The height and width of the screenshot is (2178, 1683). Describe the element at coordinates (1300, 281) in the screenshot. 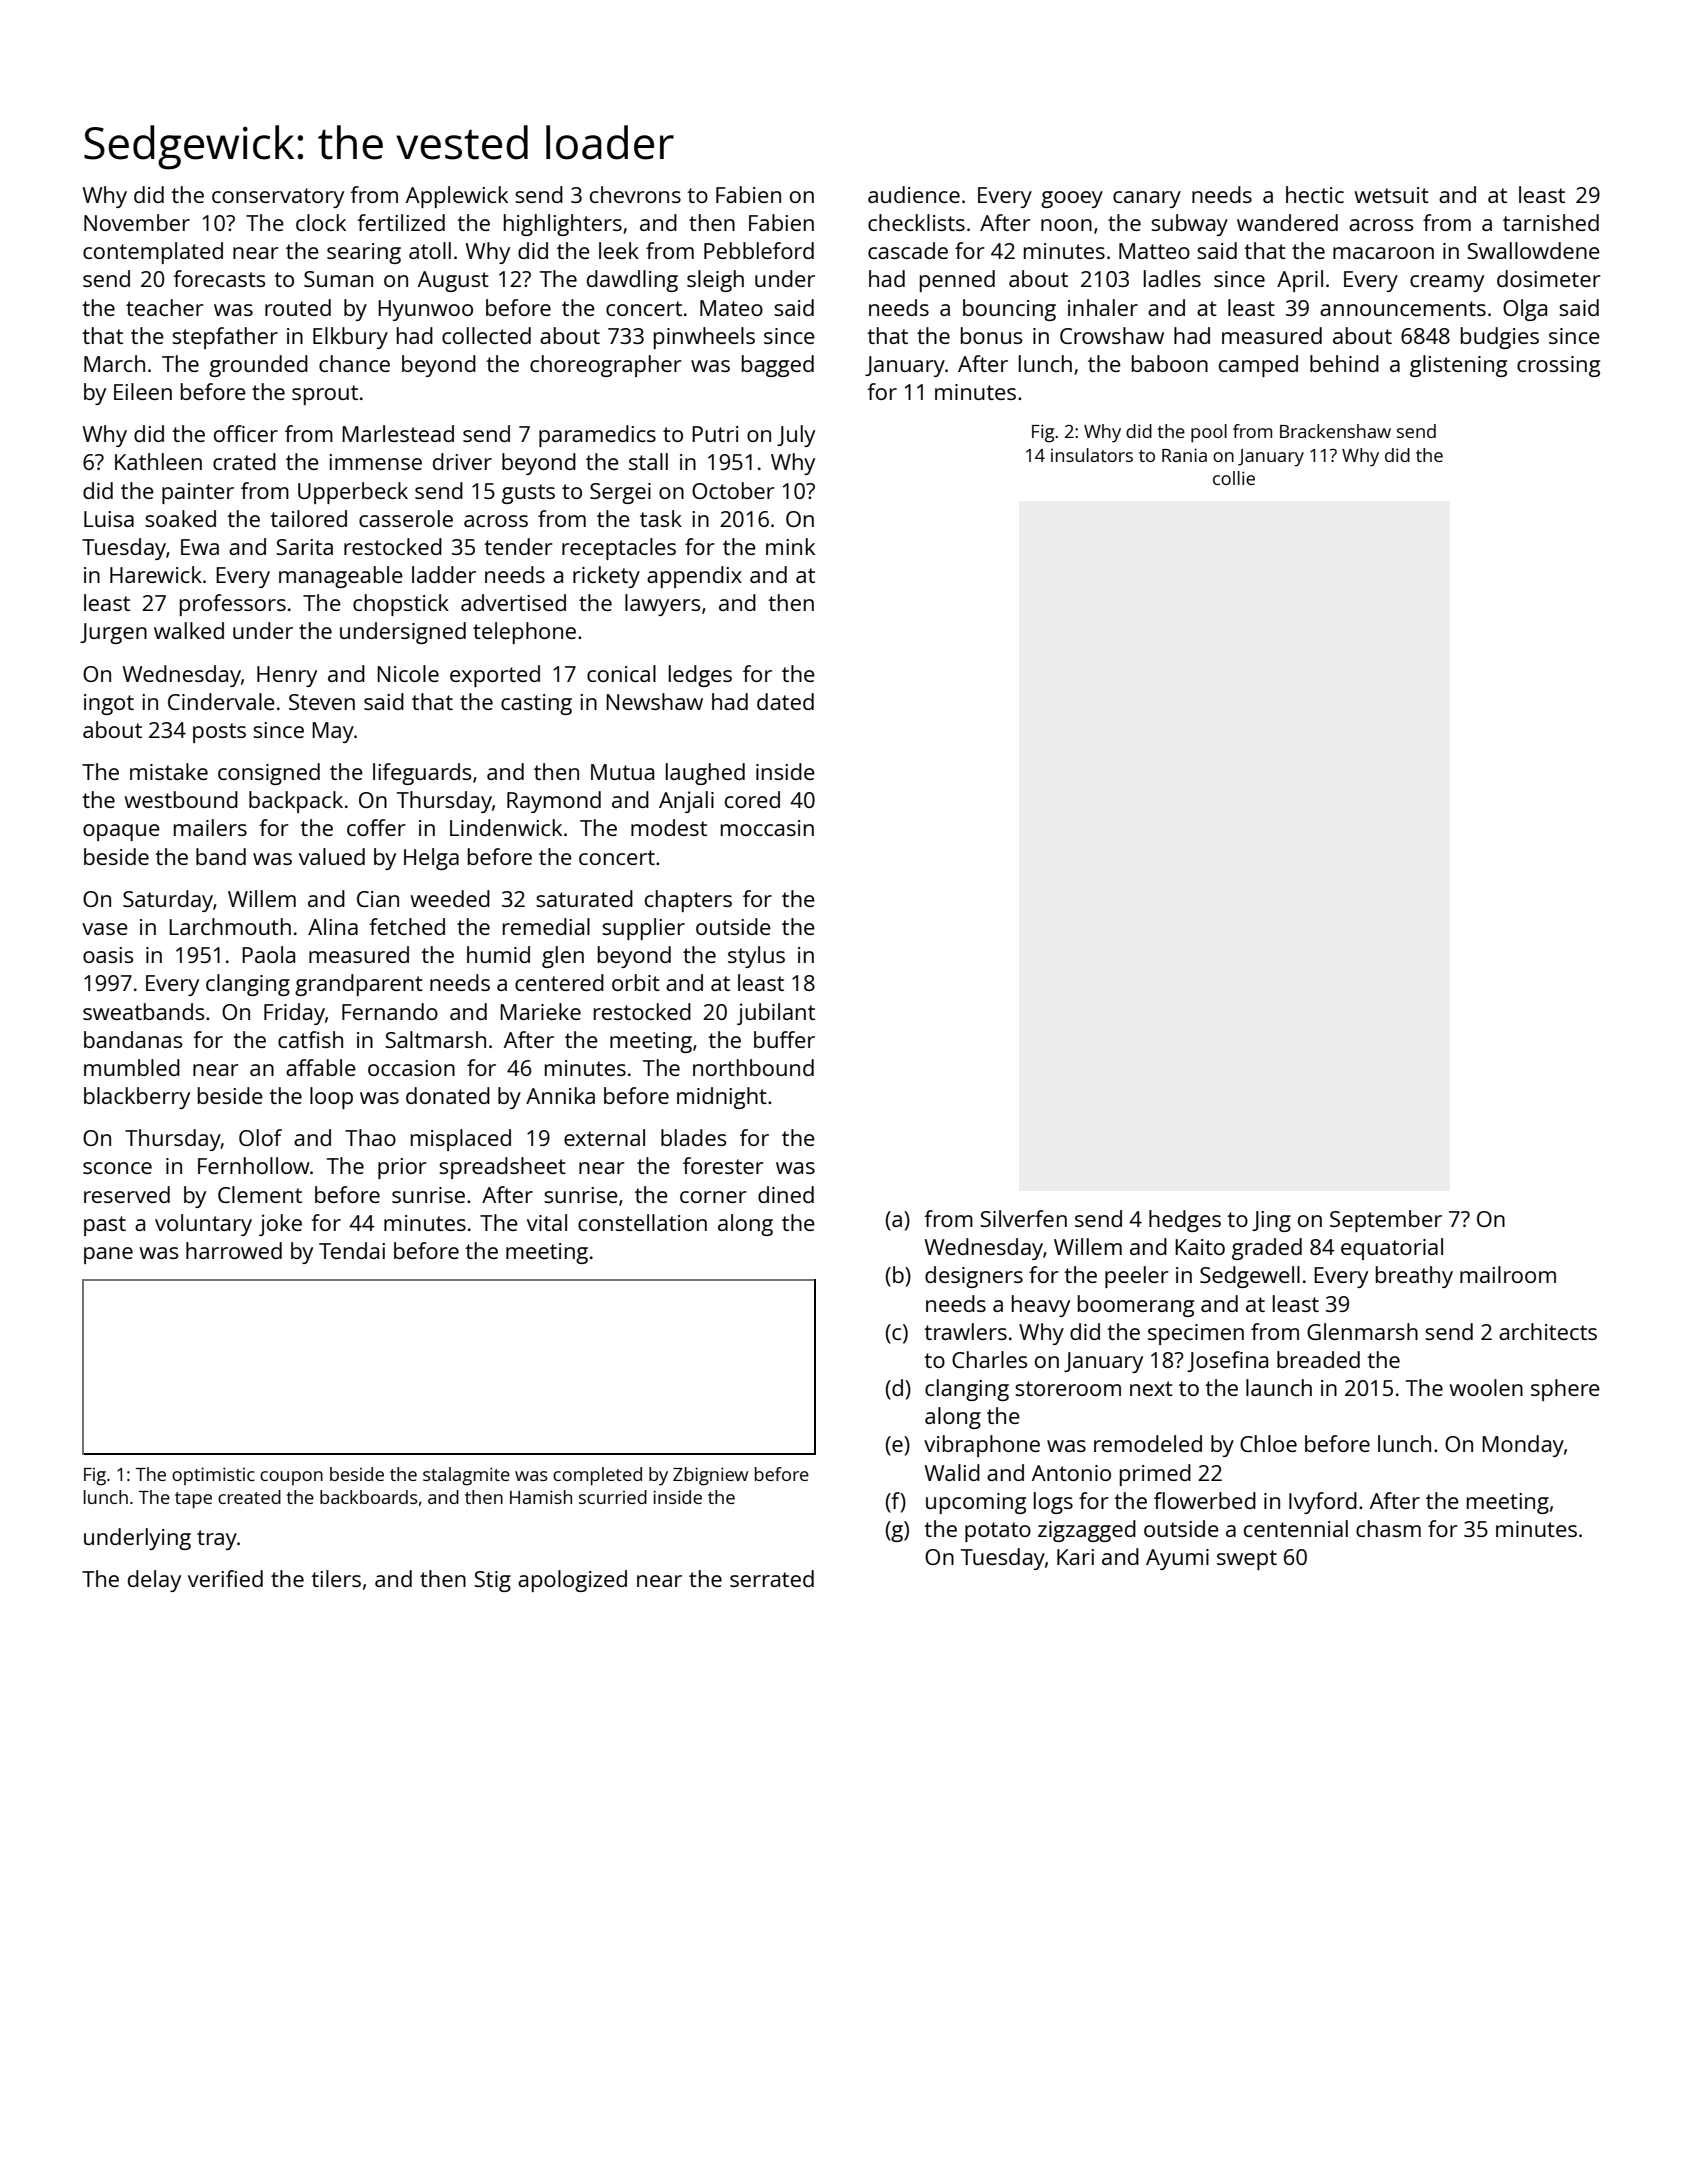

I see `April` at that location.
